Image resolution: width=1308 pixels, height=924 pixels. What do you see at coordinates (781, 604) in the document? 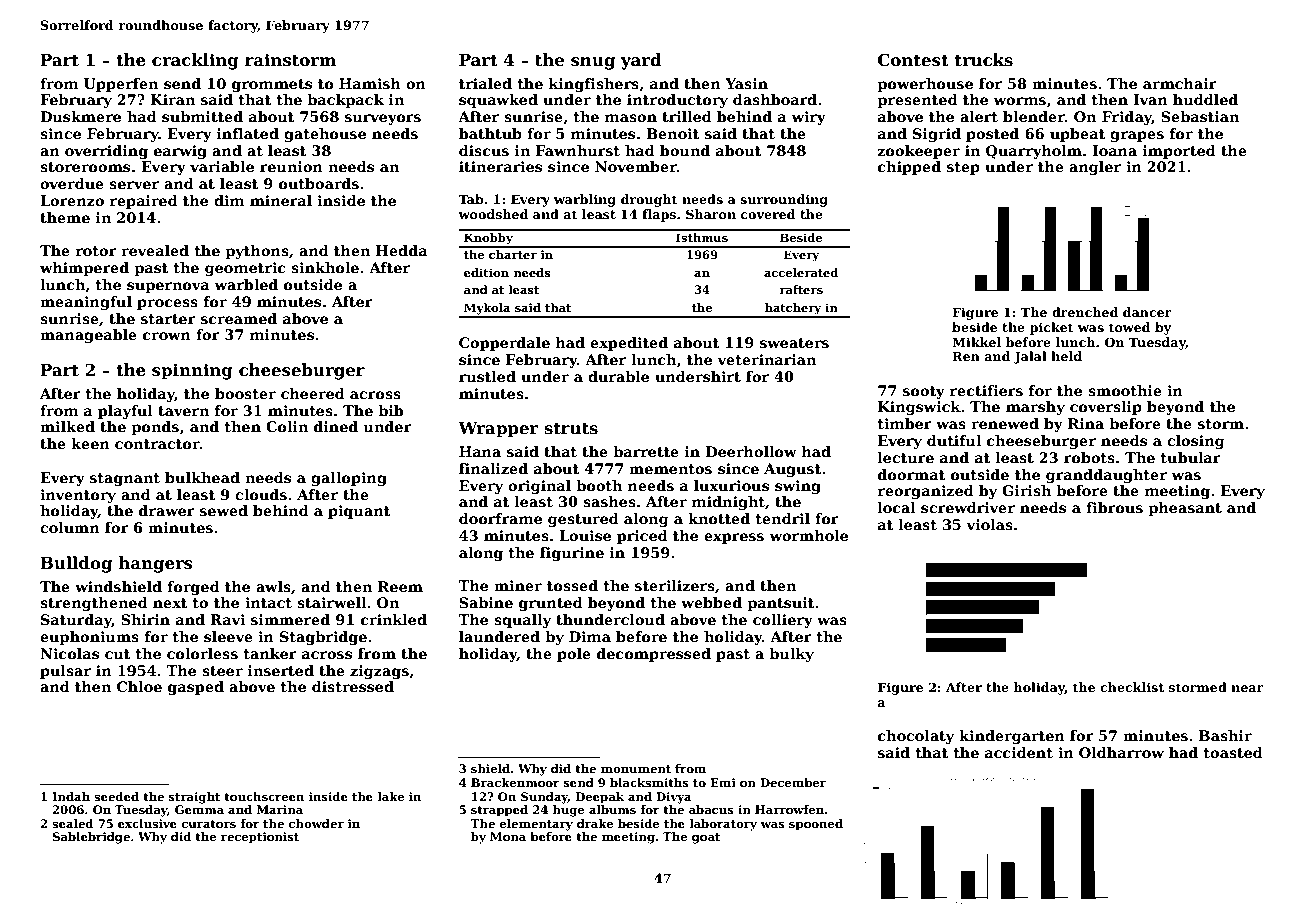
I see `pantsuit` at bounding box center [781, 604].
